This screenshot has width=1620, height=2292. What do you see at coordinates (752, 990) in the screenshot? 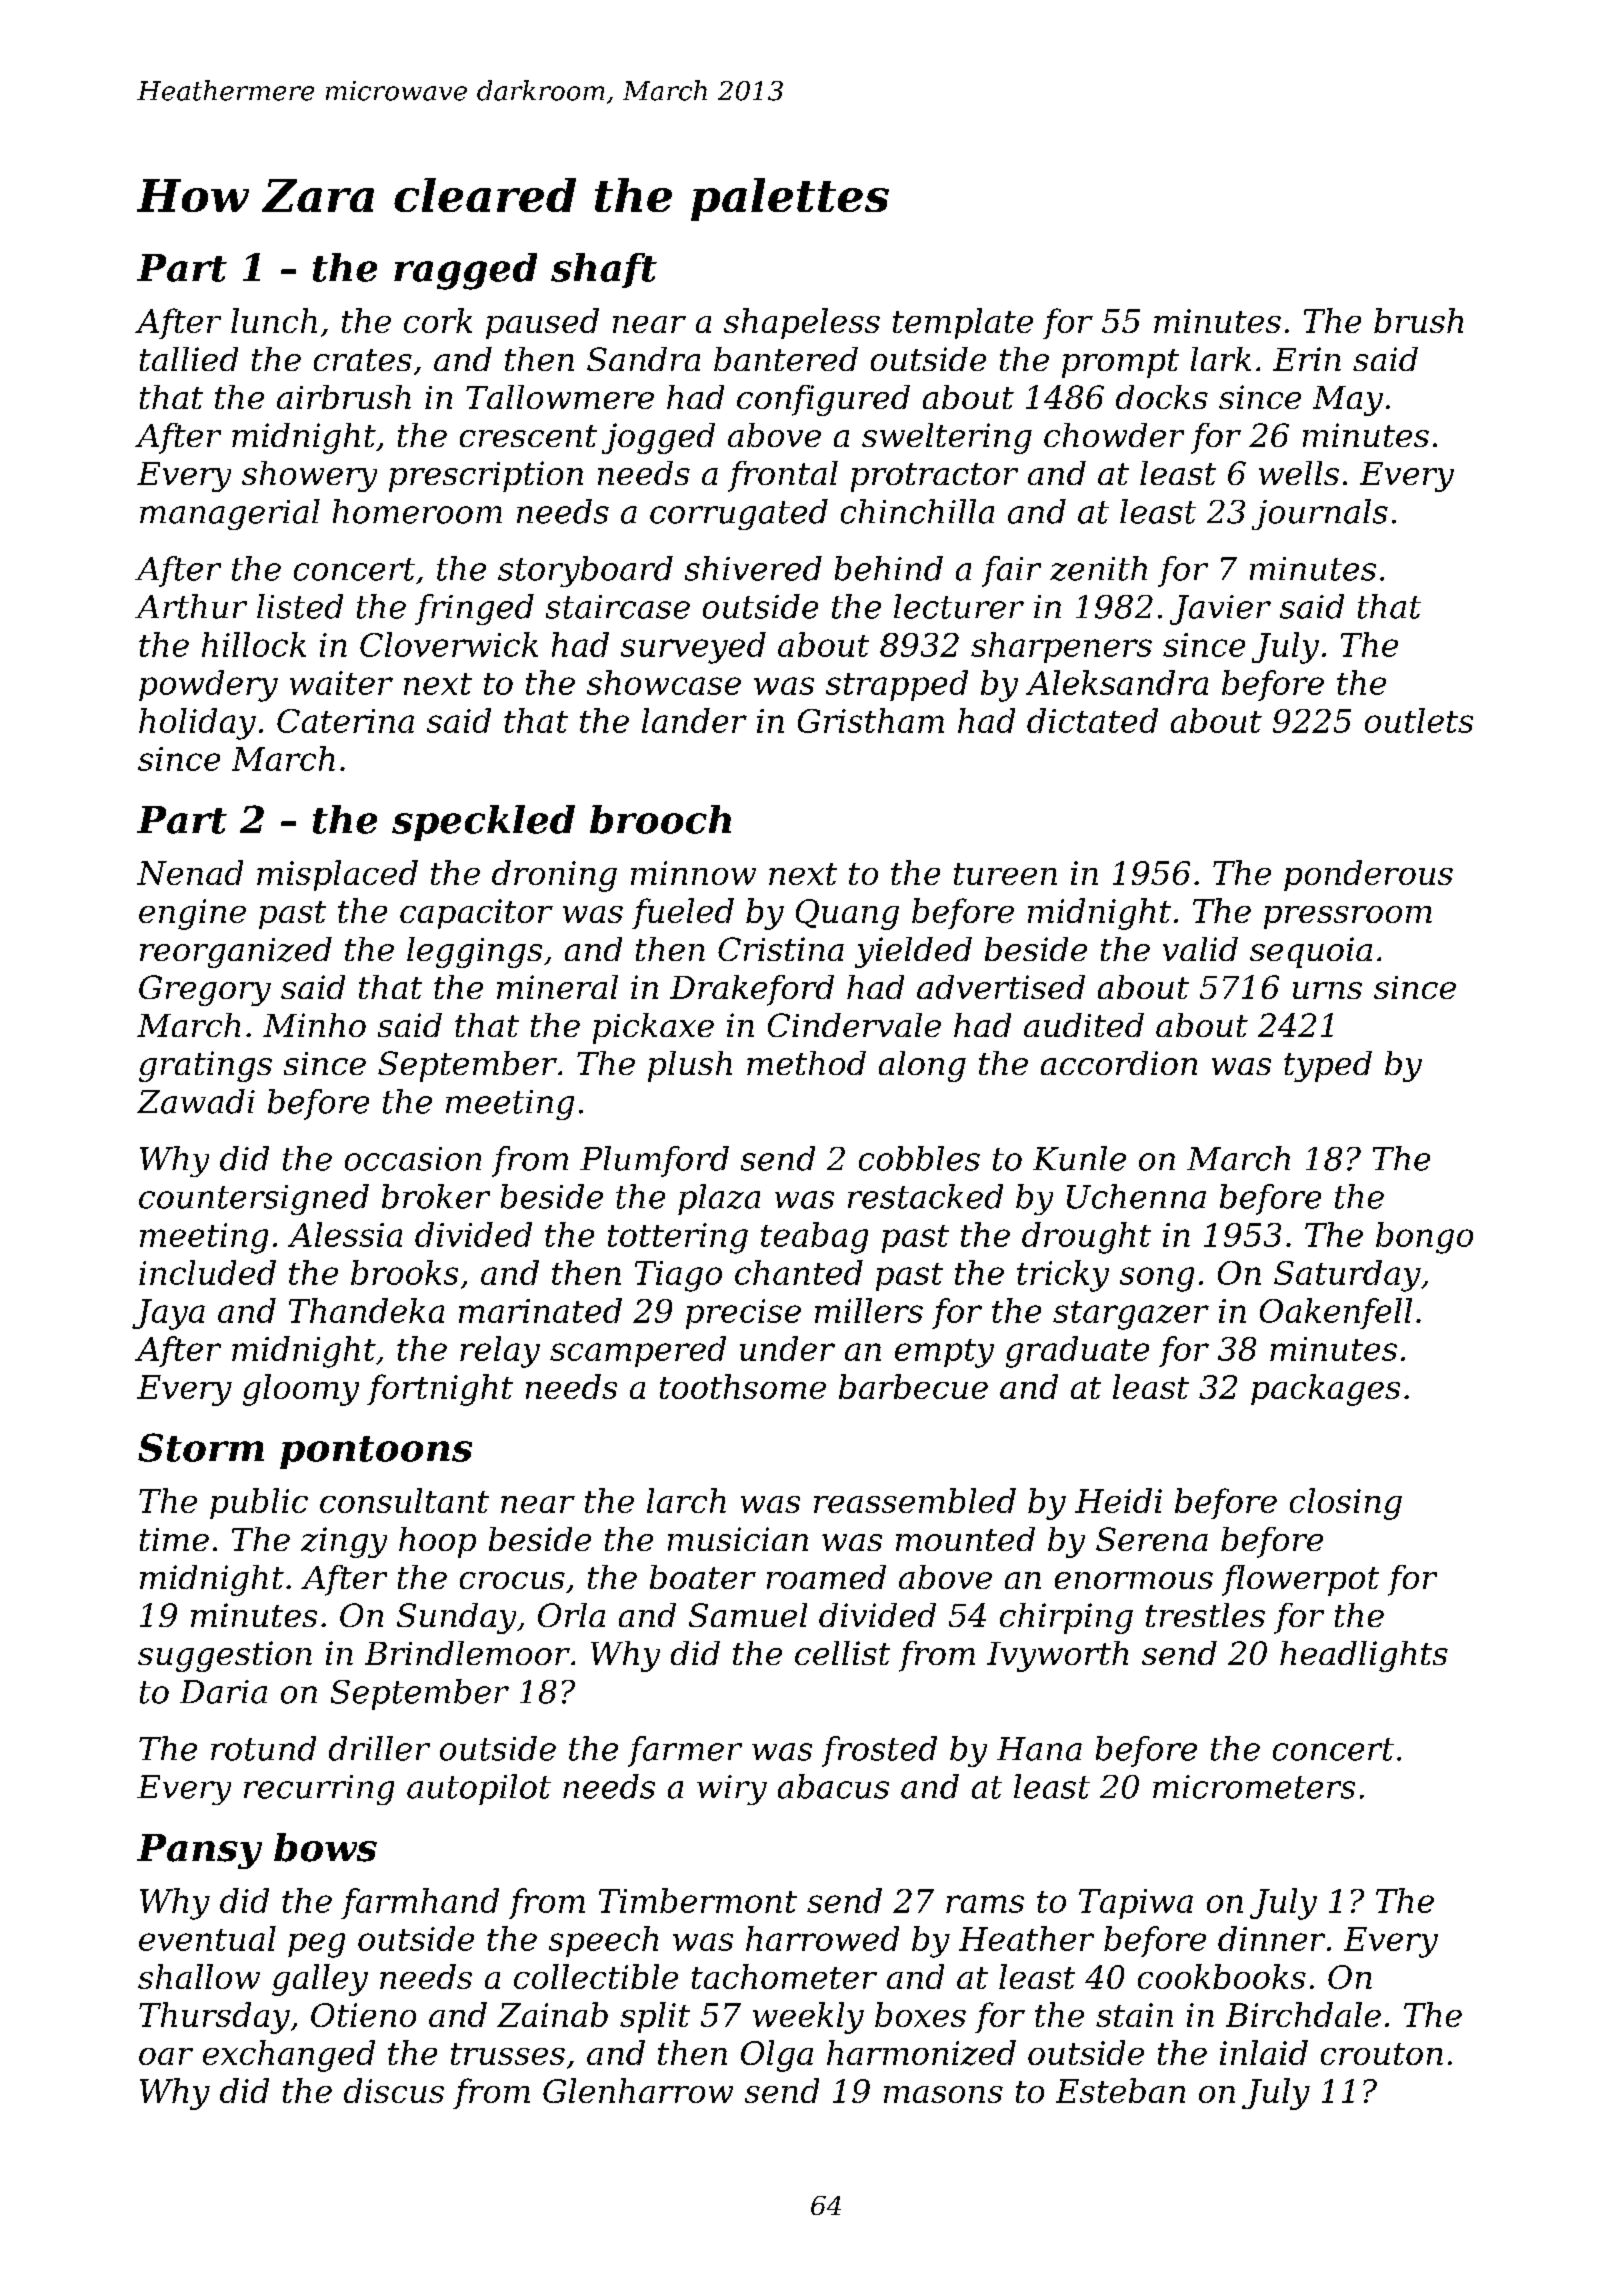
I see `Drakeford` at bounding box center [752, 990].
